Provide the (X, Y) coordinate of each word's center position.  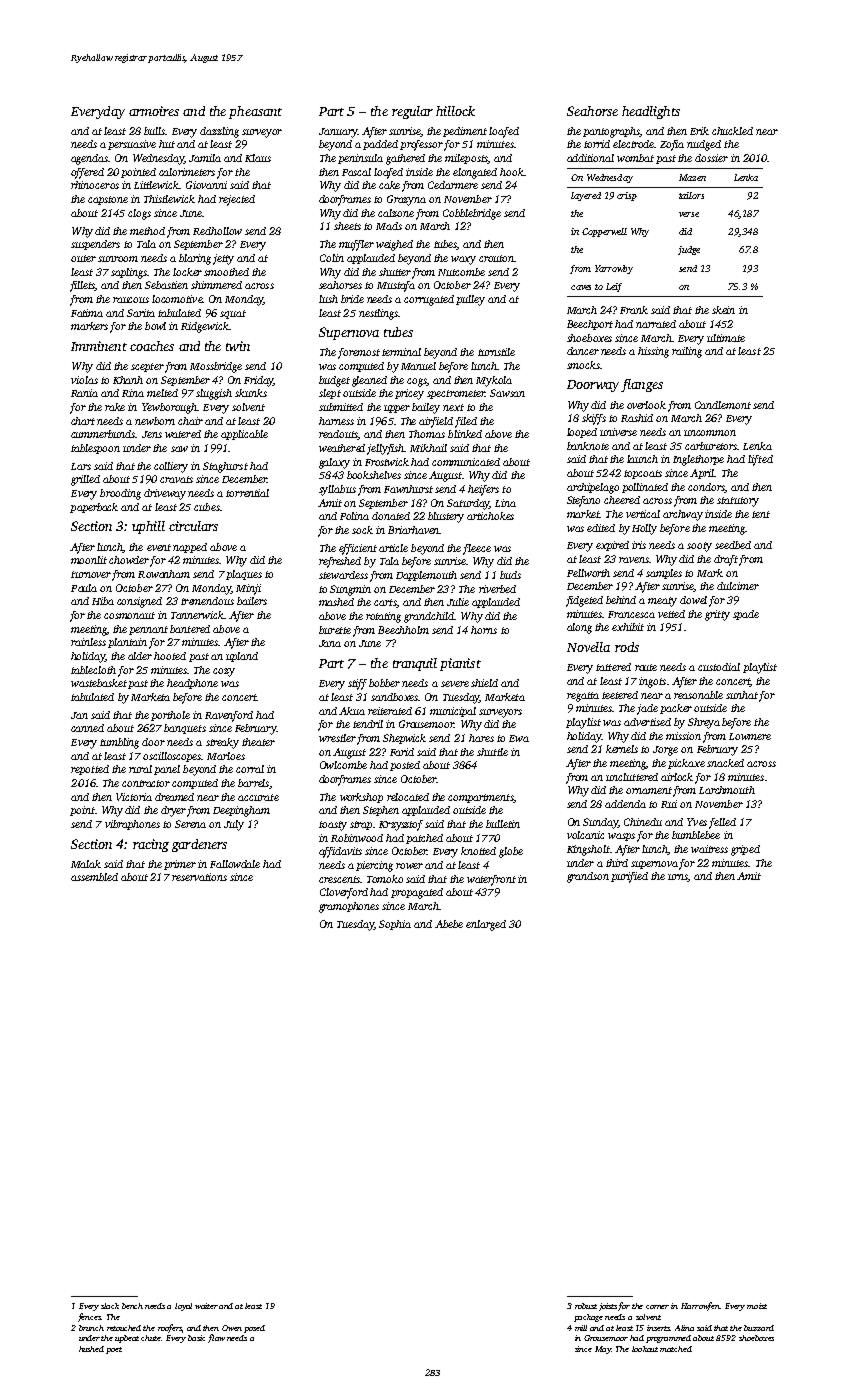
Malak (86, 864)
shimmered (216, 285)
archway (683, 515)
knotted (478, 851)
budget (334, 381)
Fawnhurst (408, 489)
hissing (653, 352)
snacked (725, 763)
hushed (91, 1349)
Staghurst (225, 467)
